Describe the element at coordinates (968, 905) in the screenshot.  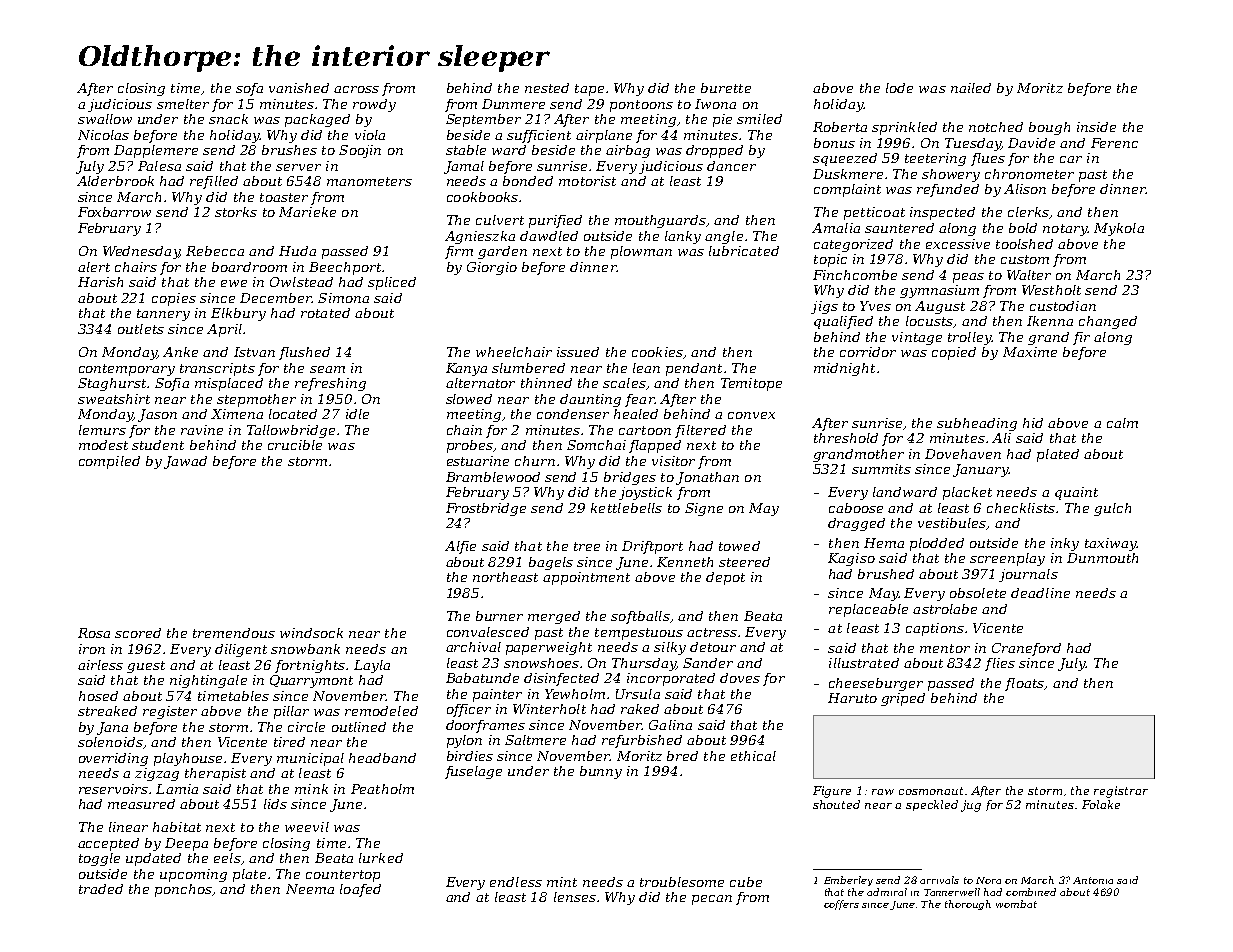
I see `thorough` at that location.
